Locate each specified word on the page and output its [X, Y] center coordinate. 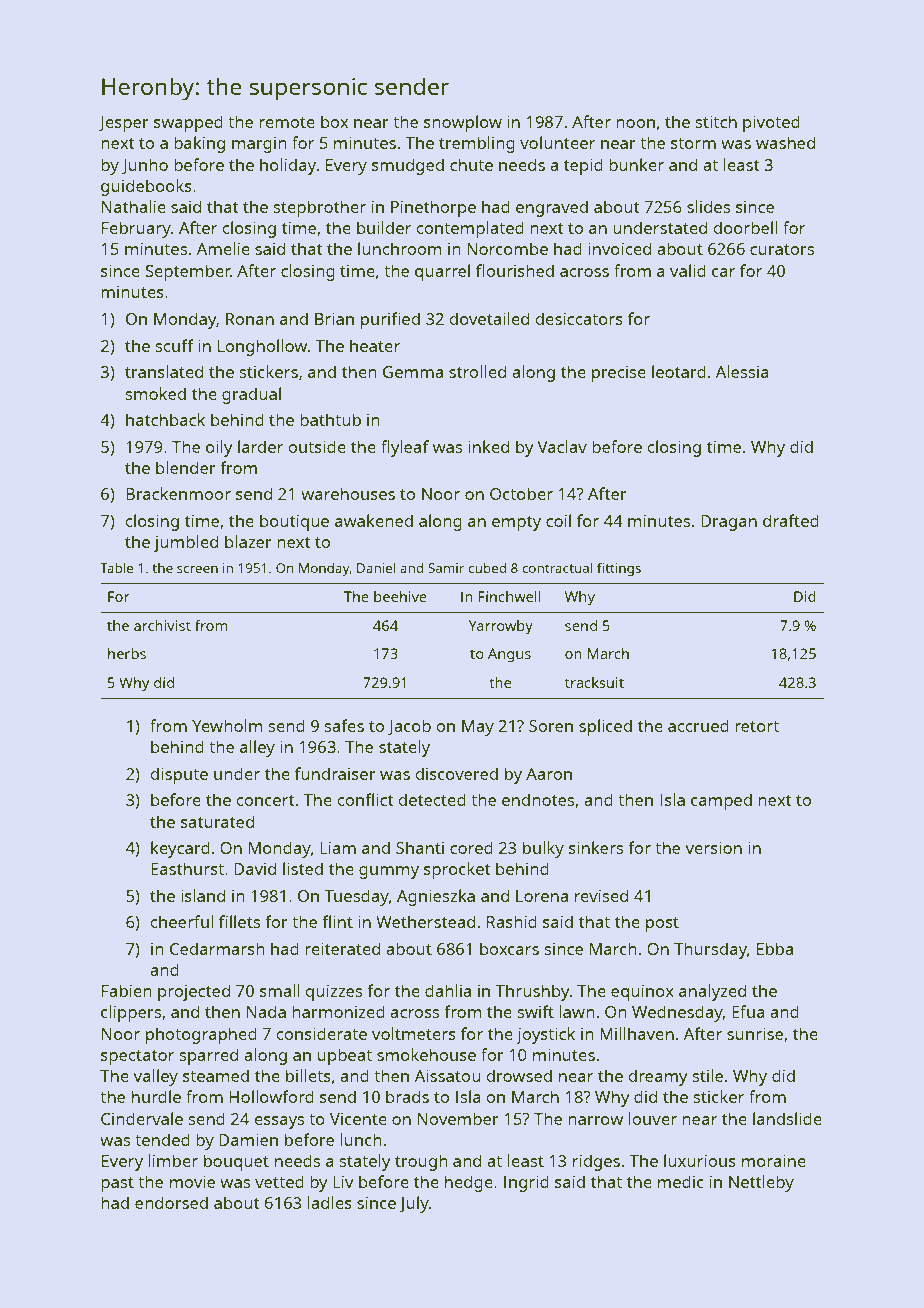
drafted [791, 520]
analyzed [712, 992]
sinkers [596, 847]
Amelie [223, 248]
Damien [248, 1140]
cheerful [181, 921]
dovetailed [489, 318]
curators [782, 249]
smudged [408, 166]
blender [186, 467]
